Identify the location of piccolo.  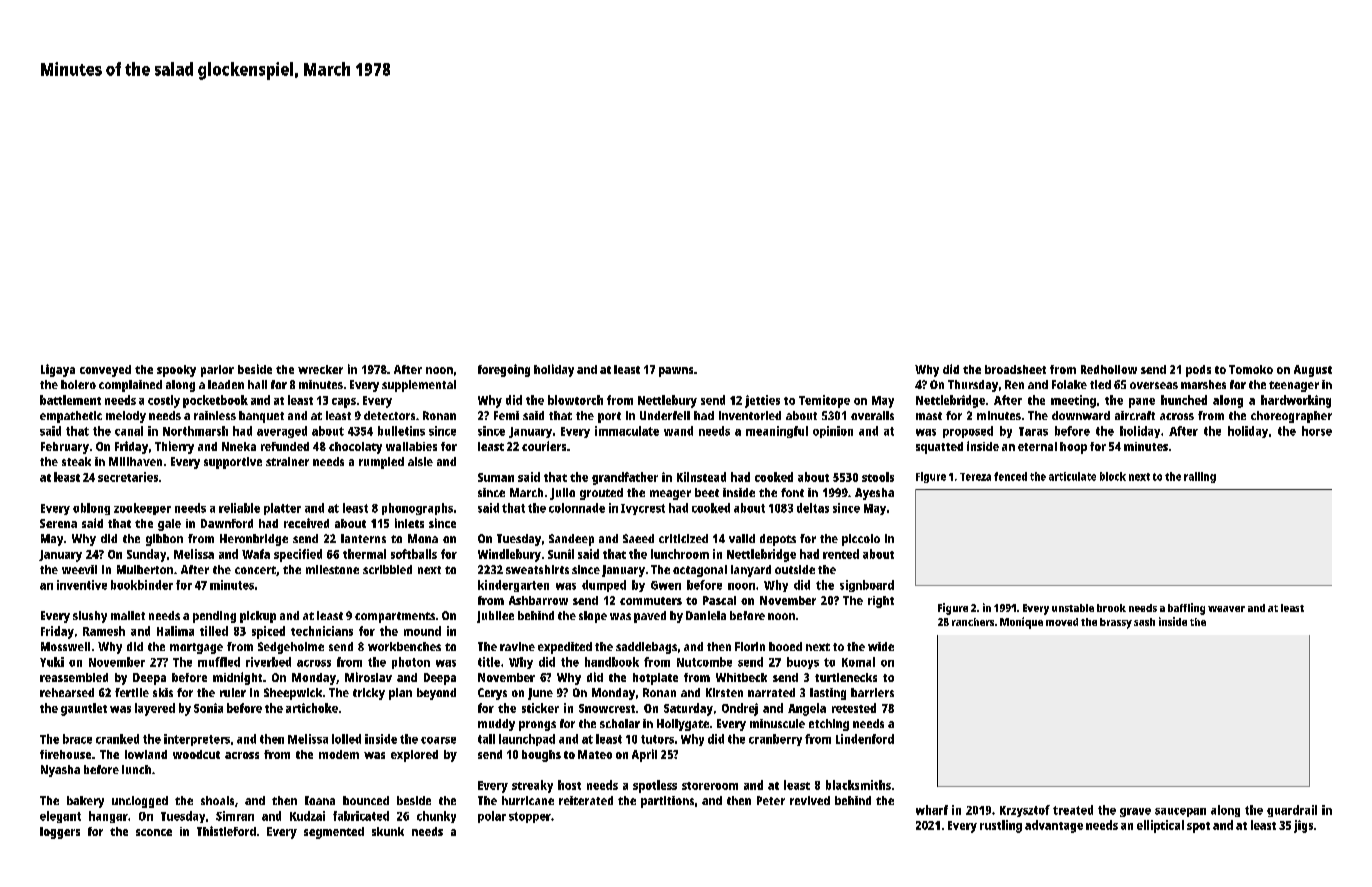
(861, 540).
